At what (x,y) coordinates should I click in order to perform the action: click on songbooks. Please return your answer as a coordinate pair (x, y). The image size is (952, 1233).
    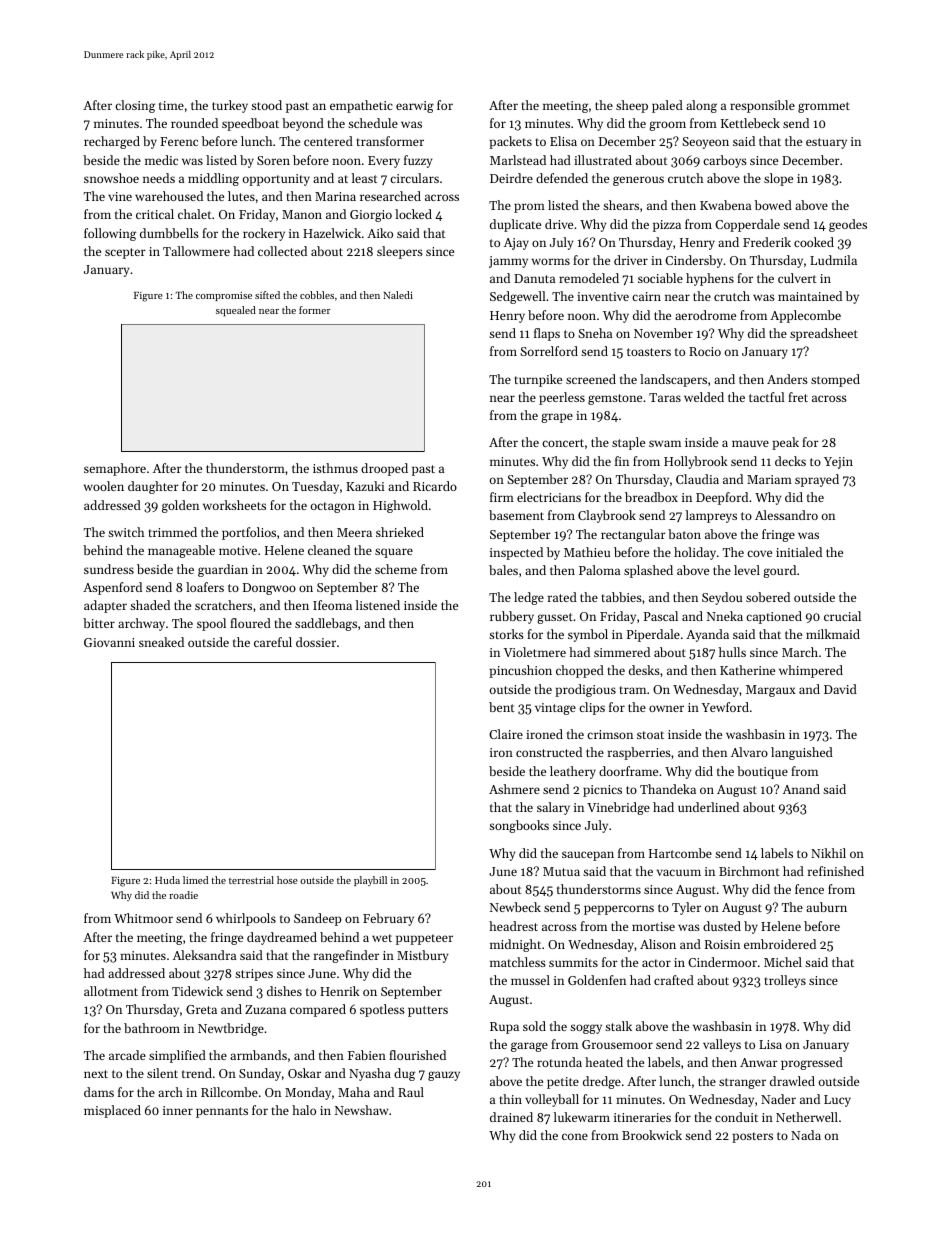
    Looking at the image, I should click on (519, 826).
